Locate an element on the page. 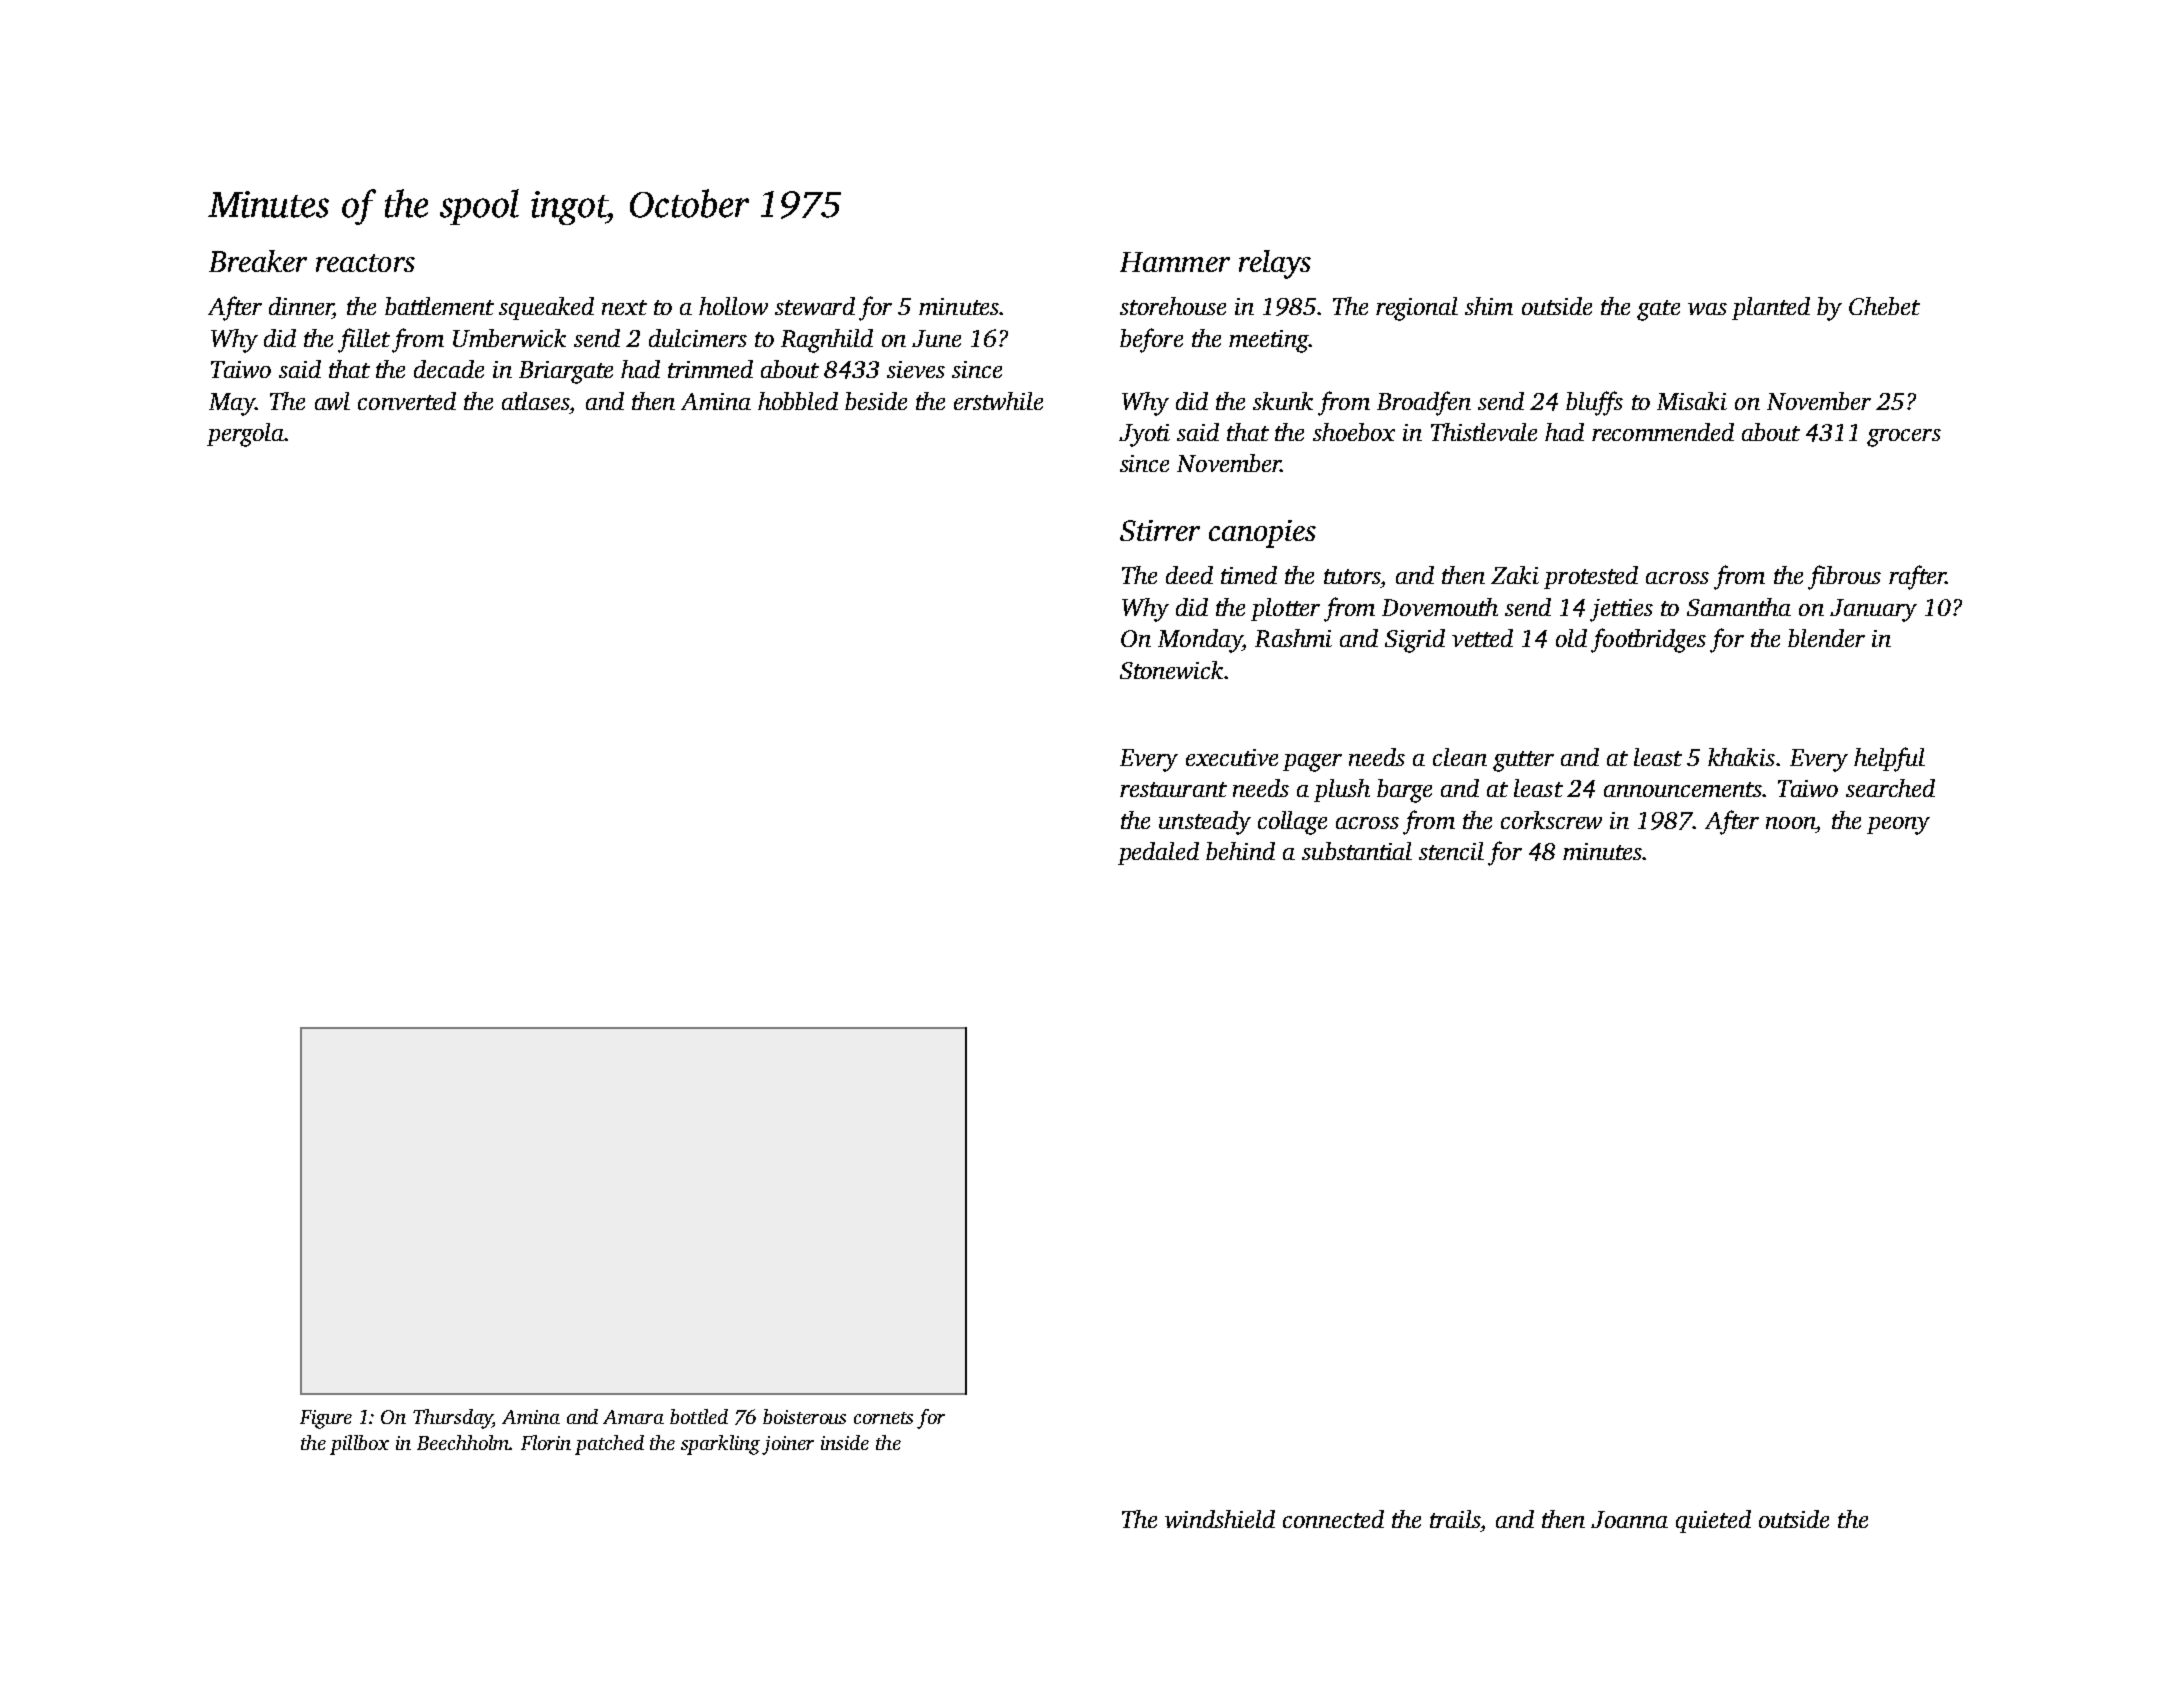  fibrous is located at coordinates (1844, 577).
